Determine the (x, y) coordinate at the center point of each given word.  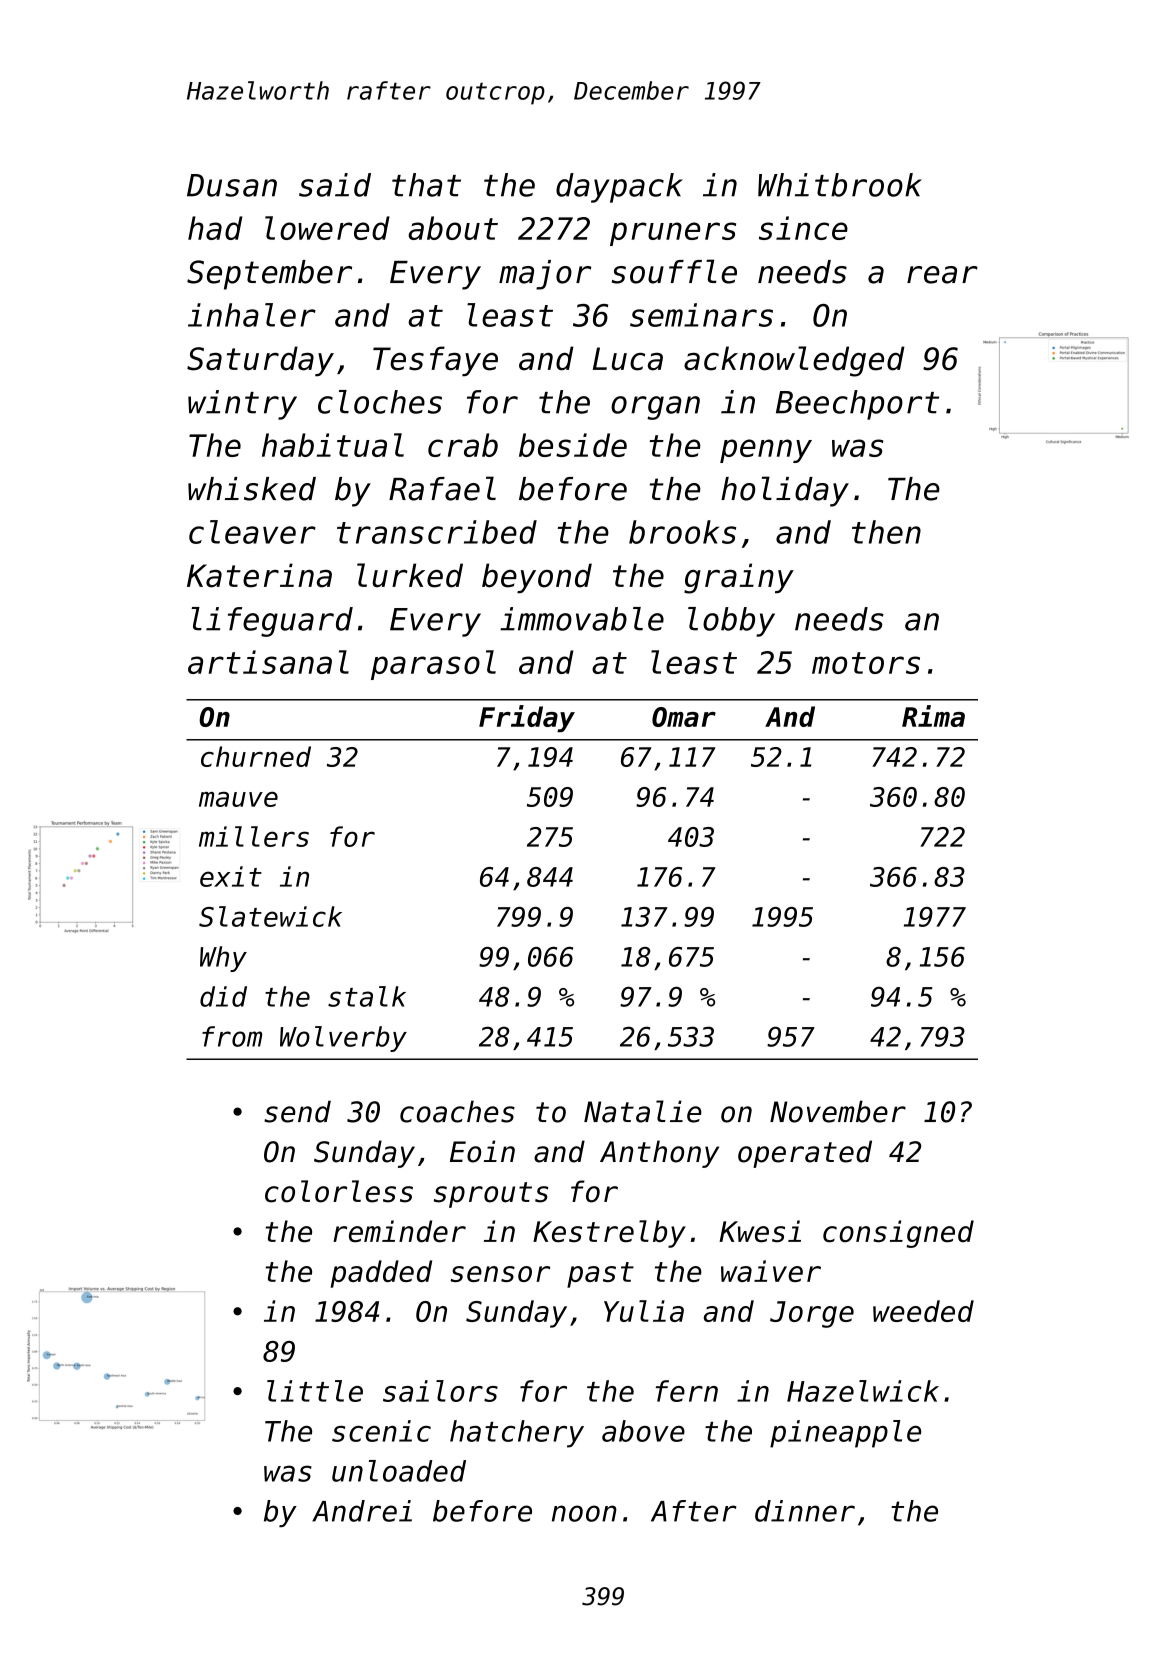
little (315, 1391)
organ (655, 408)
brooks (682, 532)
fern (687, 1391)
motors (866, 663)
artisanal (268, 662)
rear (942, 275)
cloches (380, 402)
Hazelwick (863, 1391)
